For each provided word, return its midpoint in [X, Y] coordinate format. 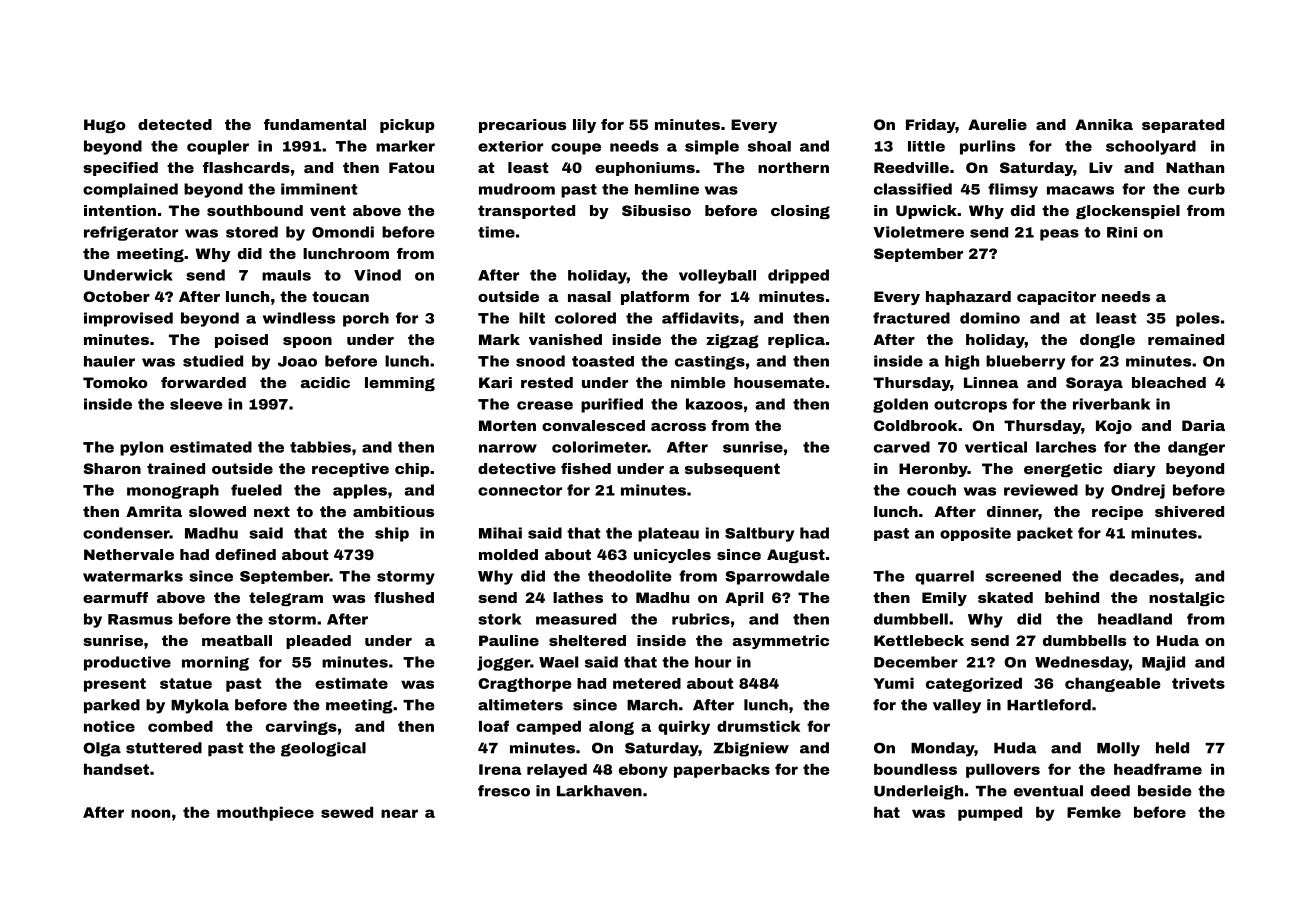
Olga [102, 749]
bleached [1169, 382]
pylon [141, 448]
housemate [779, 382]
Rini [1122, 232]
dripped [798, 276]
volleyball [717, 276]
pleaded [318, 642]
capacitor [1056, 298]
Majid [1163, 663]
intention [120, 210]
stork [499, 619]
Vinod [377, 275]
